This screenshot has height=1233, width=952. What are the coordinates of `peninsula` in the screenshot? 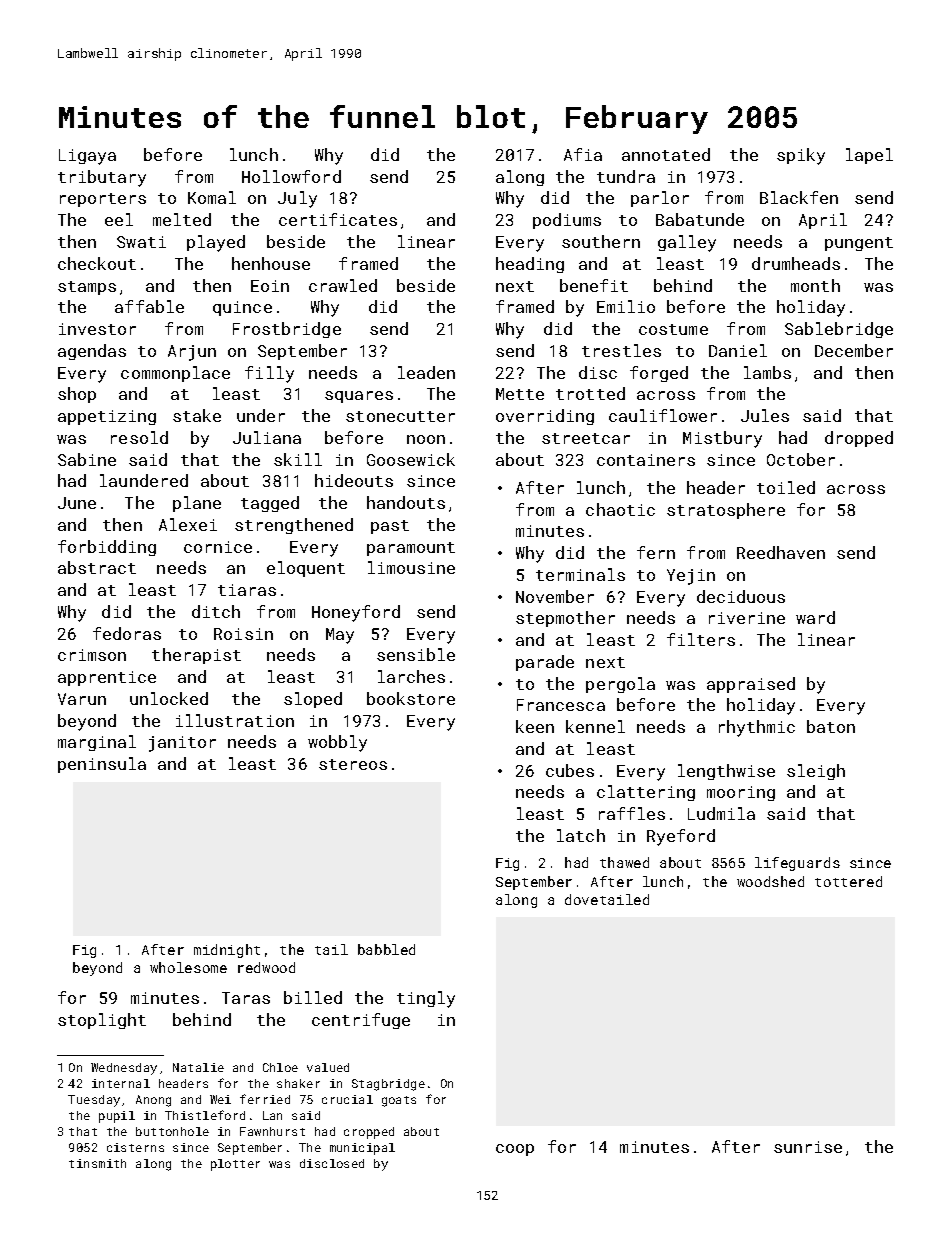 It's located at (102, 765).
